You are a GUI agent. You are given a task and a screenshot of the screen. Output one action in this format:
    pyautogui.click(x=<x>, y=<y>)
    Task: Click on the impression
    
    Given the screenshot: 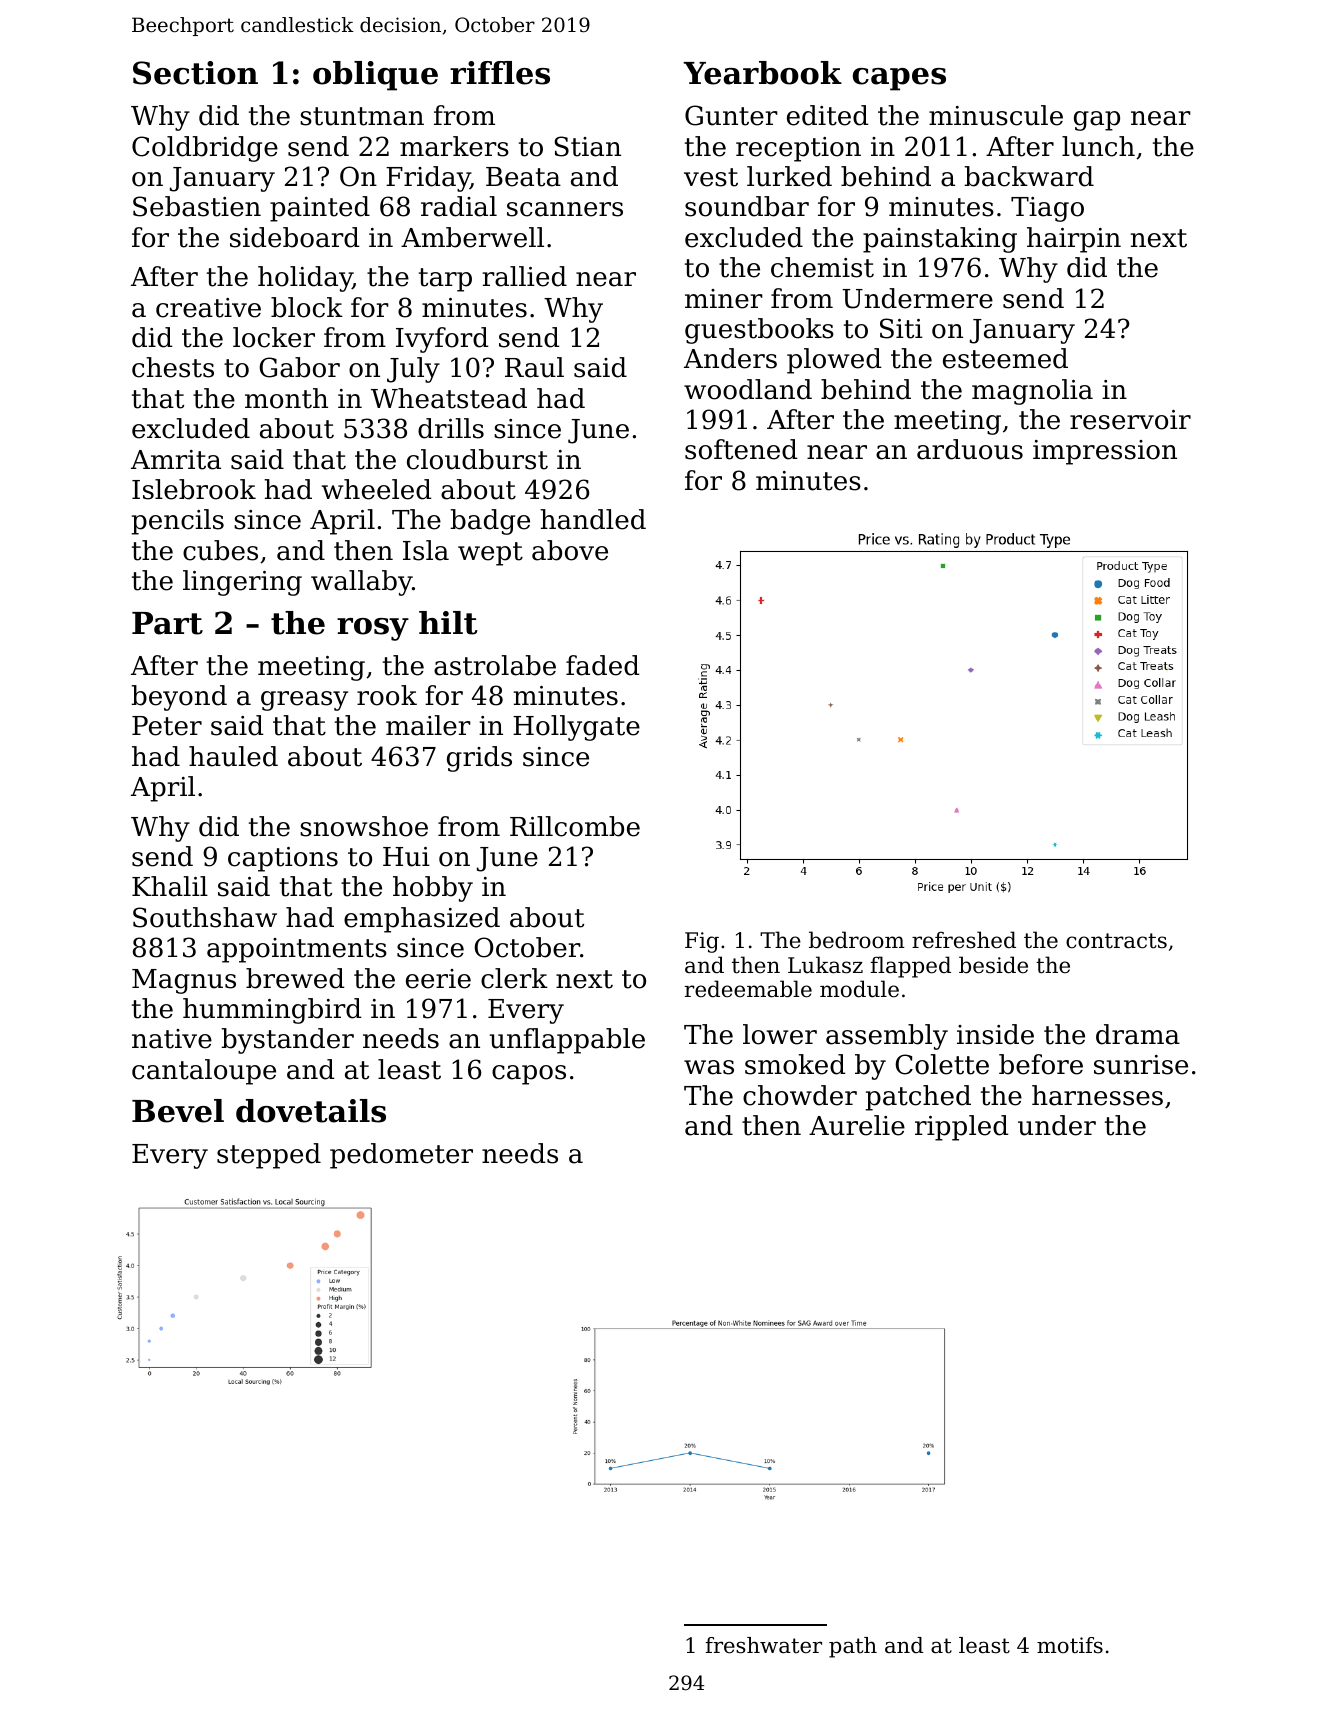 What is the action you would take?
    pyautogui.click(x=1105, y=452)
